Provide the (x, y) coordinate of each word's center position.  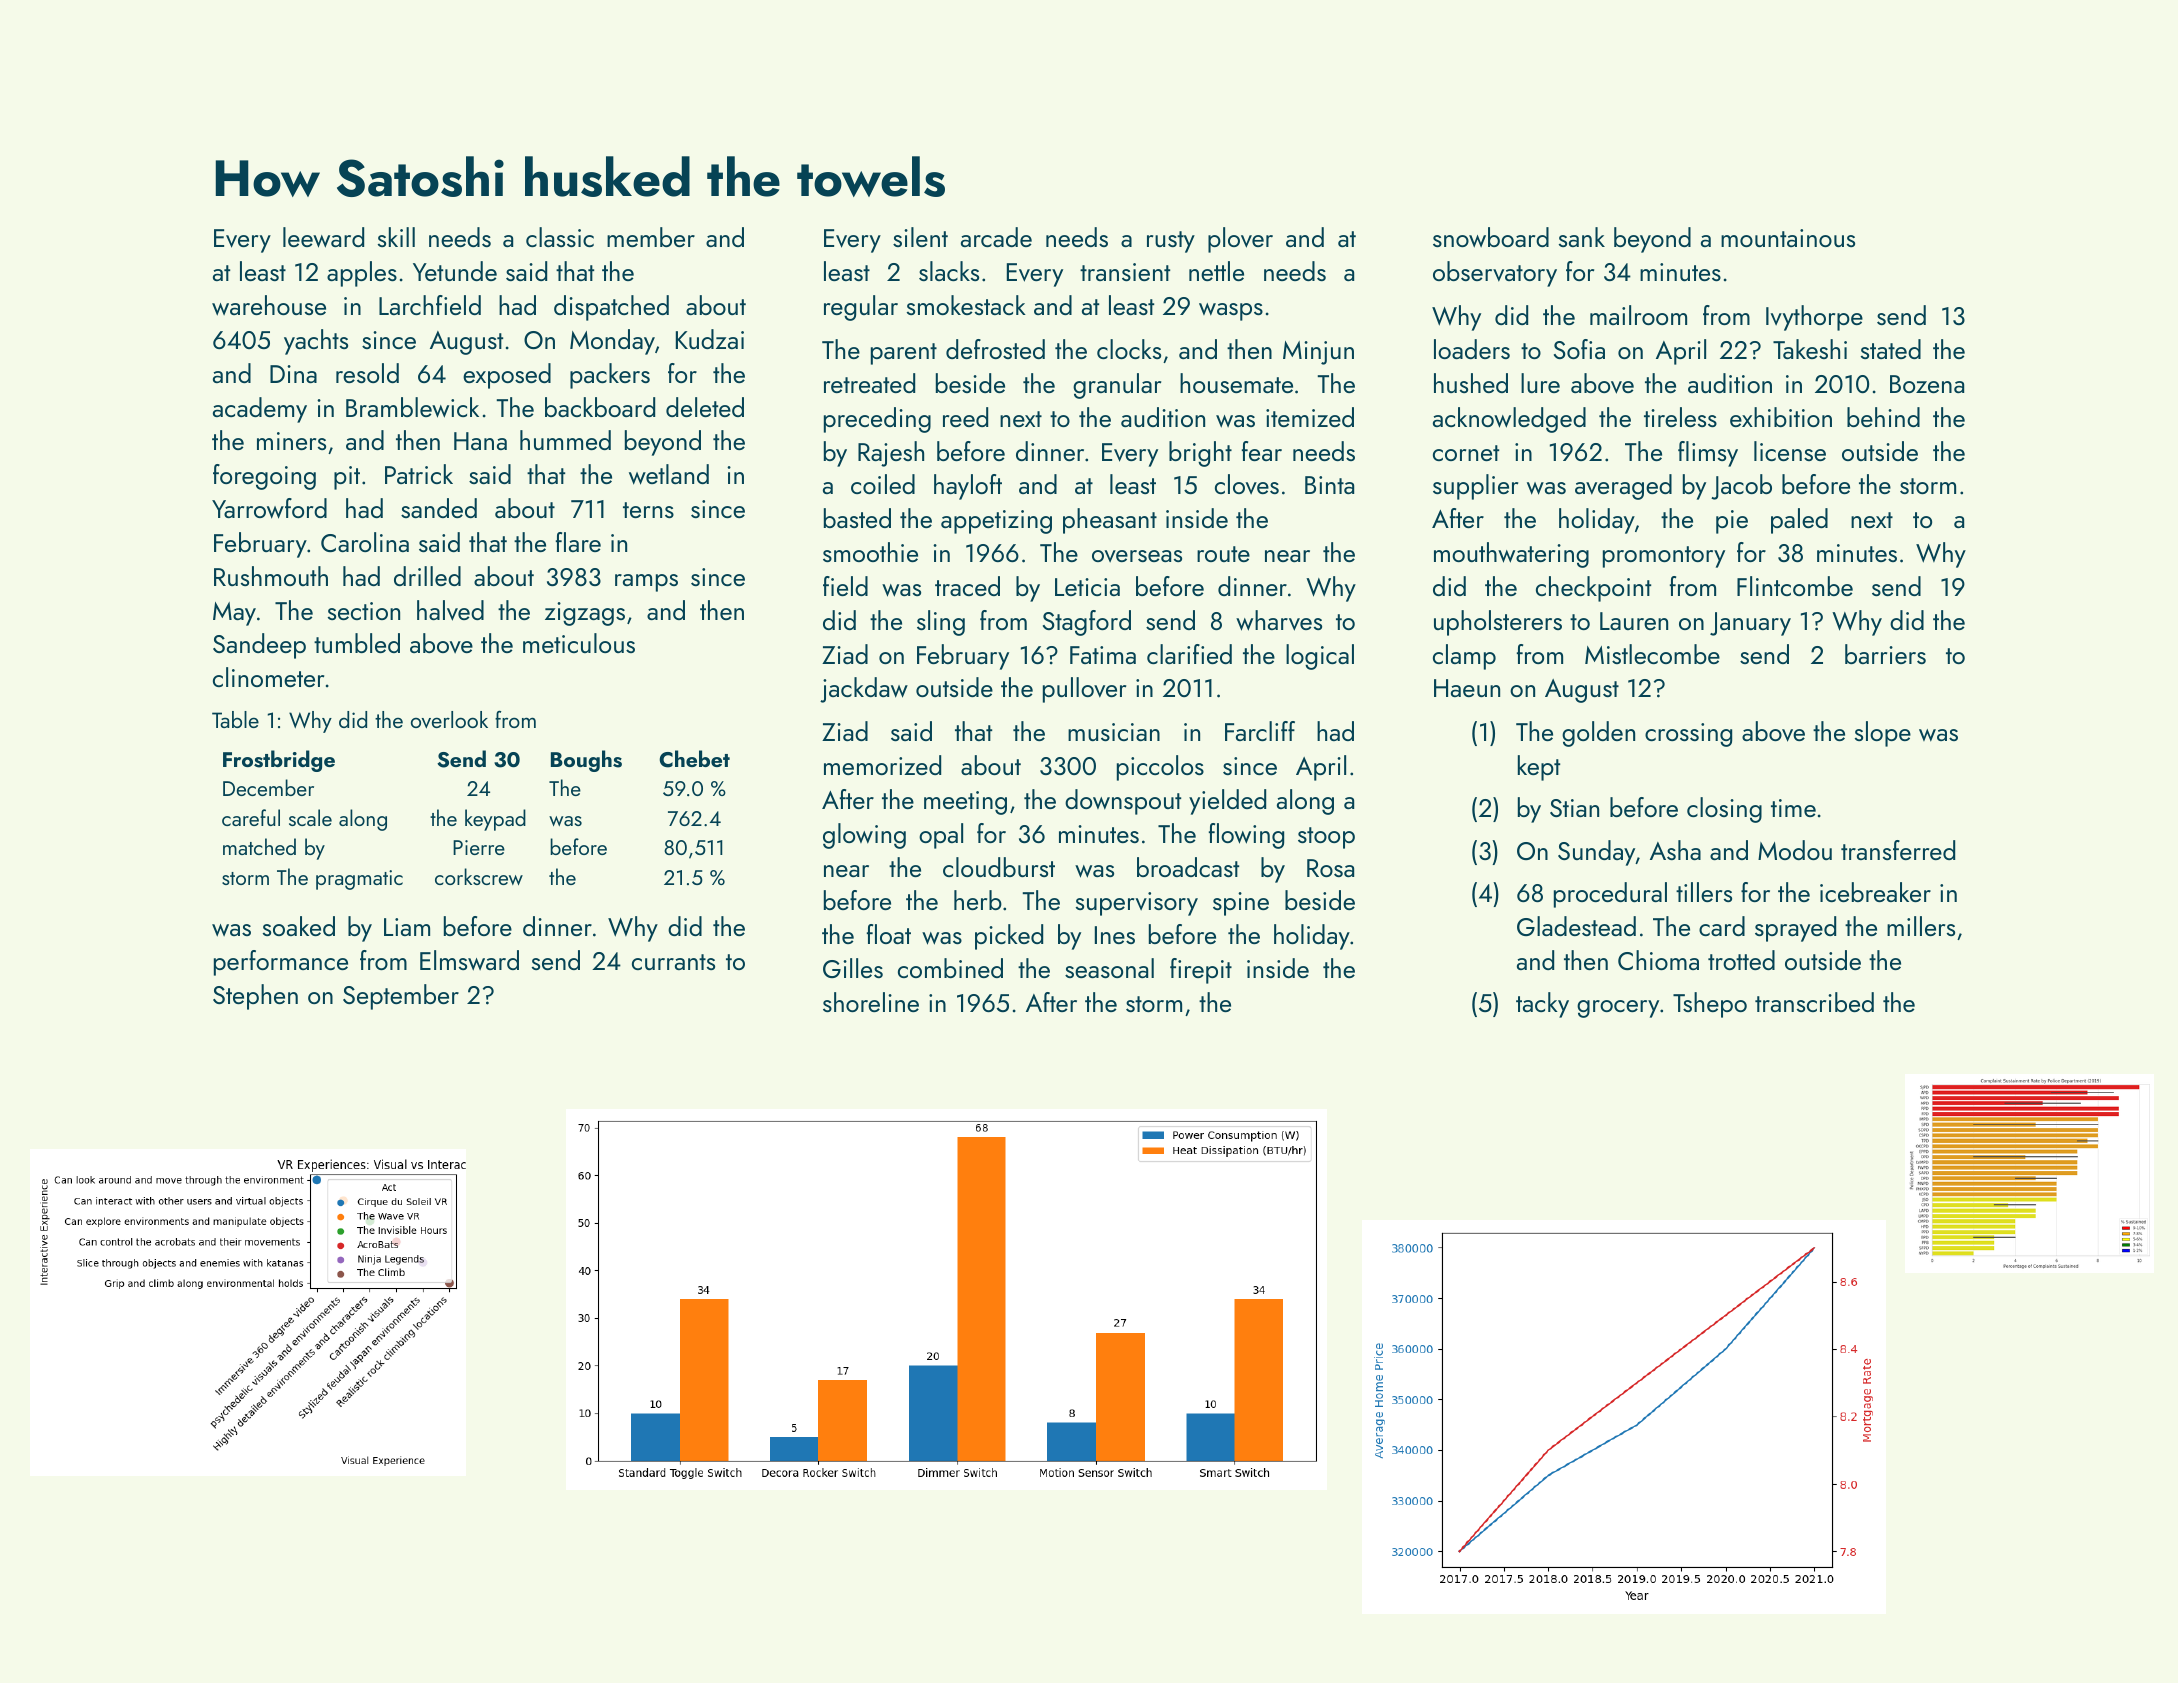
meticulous (579, 643)
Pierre (479, 847)
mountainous (1788, 238)
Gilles (853, 968)
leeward (323, 237)
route (1223, 554)
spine (1241, 904)
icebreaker (1875, 892)
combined (950, 968)
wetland (669, 474)
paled (1799, 521)
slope (1883, 734)
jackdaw (864, 690)
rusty (1171, 242)
